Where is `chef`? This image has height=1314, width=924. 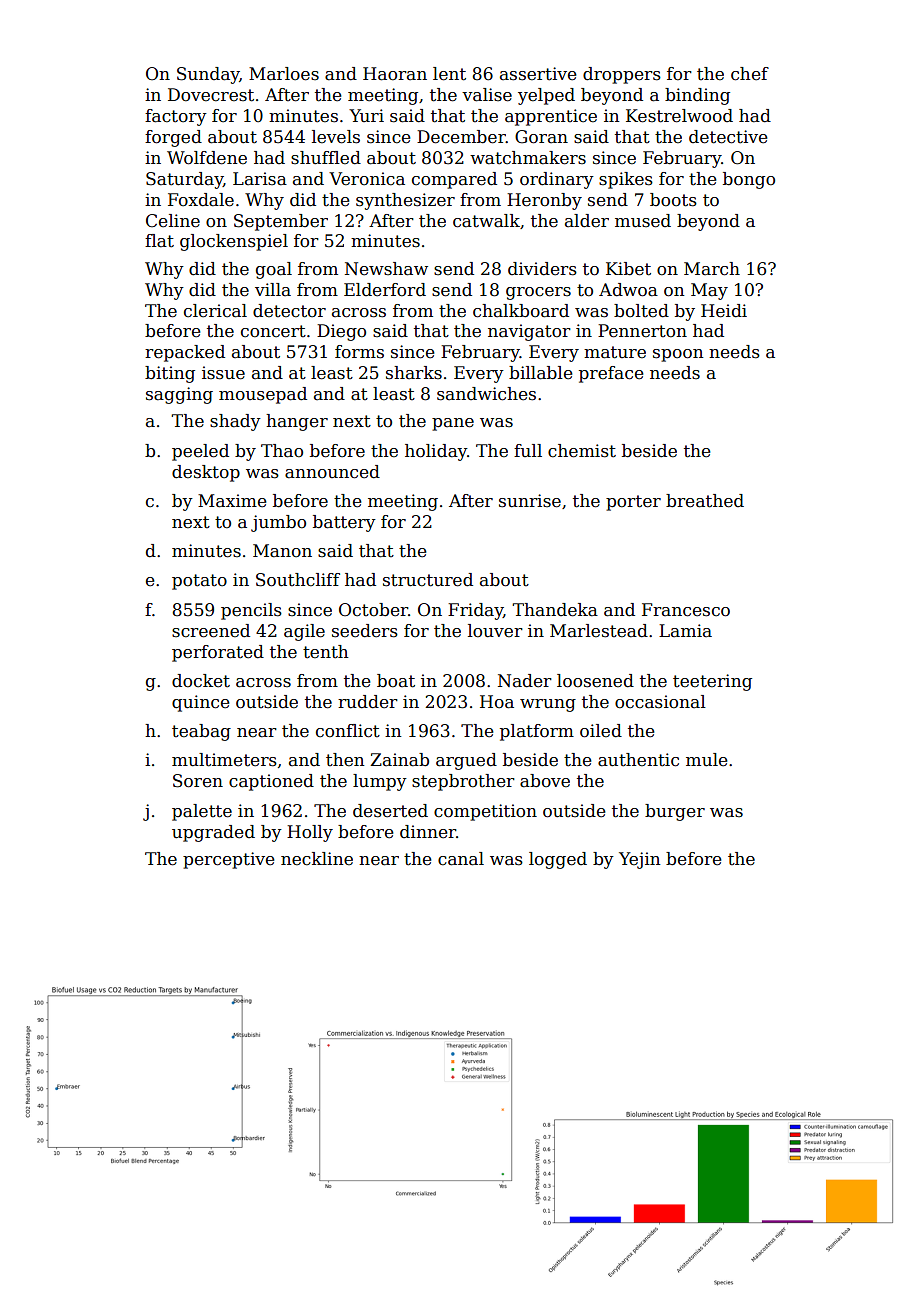 chef is located at coordinates (750, 74).
